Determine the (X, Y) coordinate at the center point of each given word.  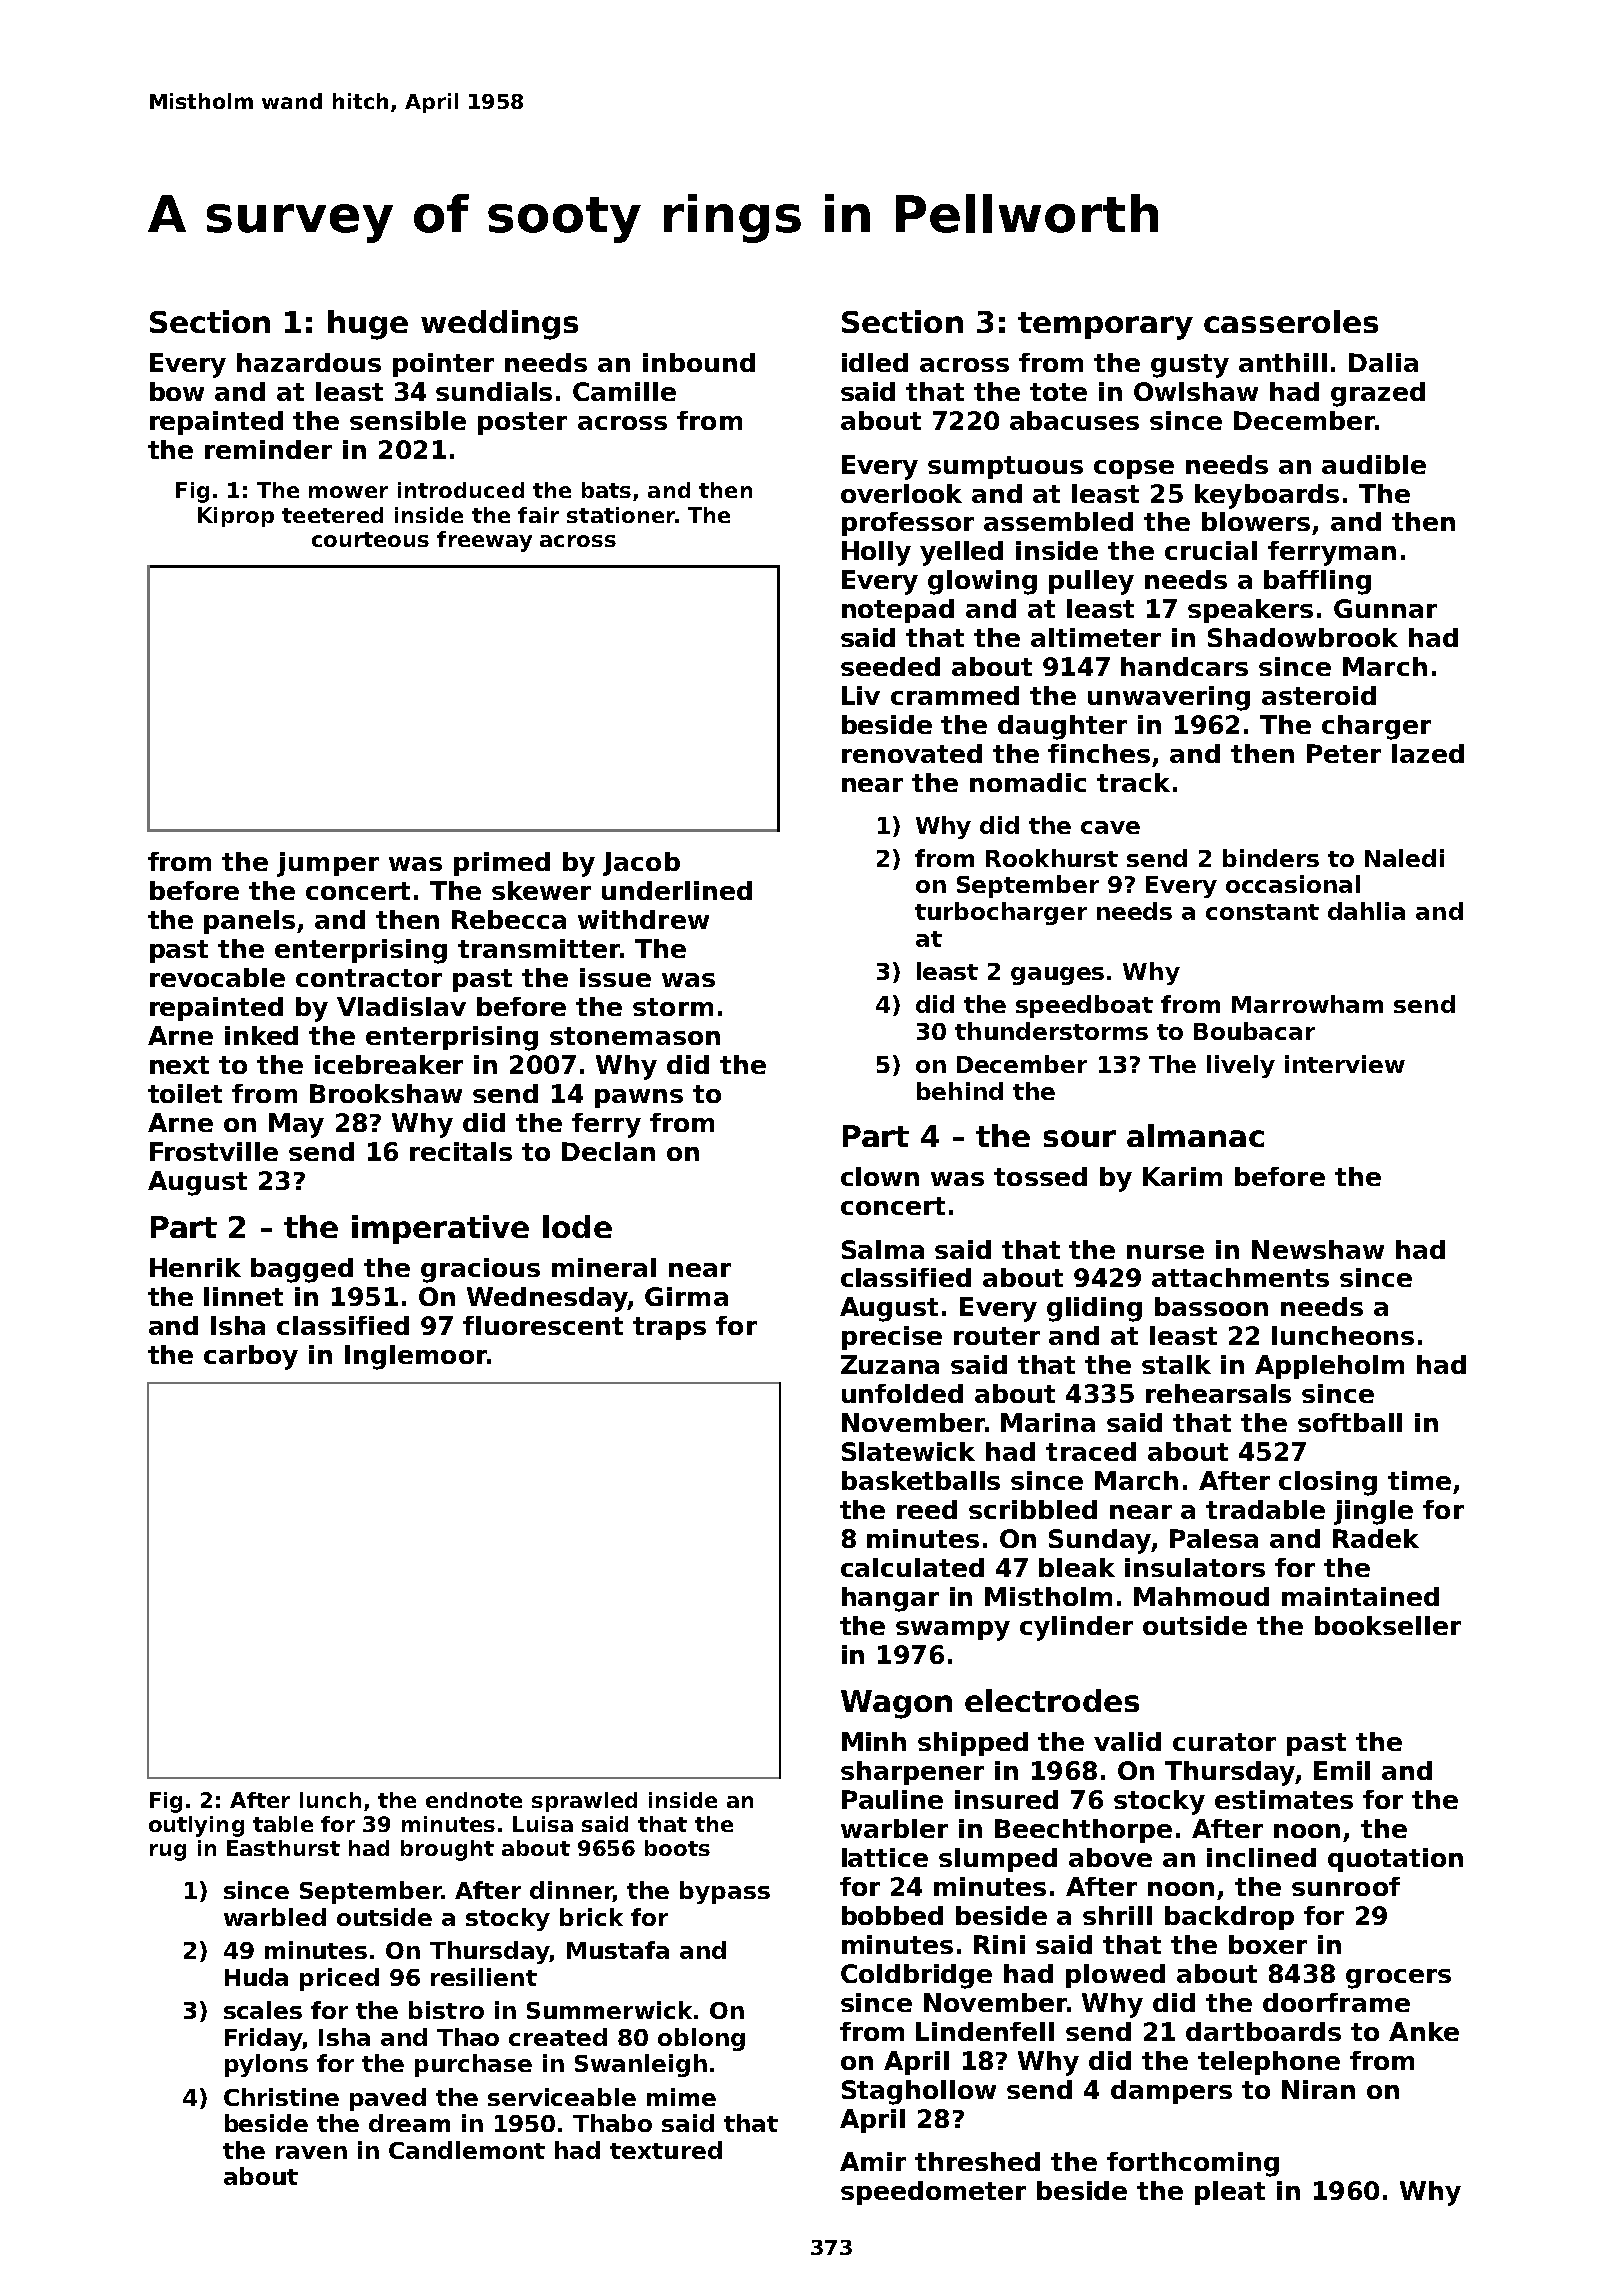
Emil (1342, 1770)
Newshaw (1318, 1249)
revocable (217, 977)
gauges (1057, 976)
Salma (883, 1249)
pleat (1230, 2193)
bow (177, 391)
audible (1374, 464)
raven (311, 2152)
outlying (196, 1826)
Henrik (195, 1267)
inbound (699, 362)
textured (666, 2150)
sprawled (584, 1802)
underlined (677, 890)
